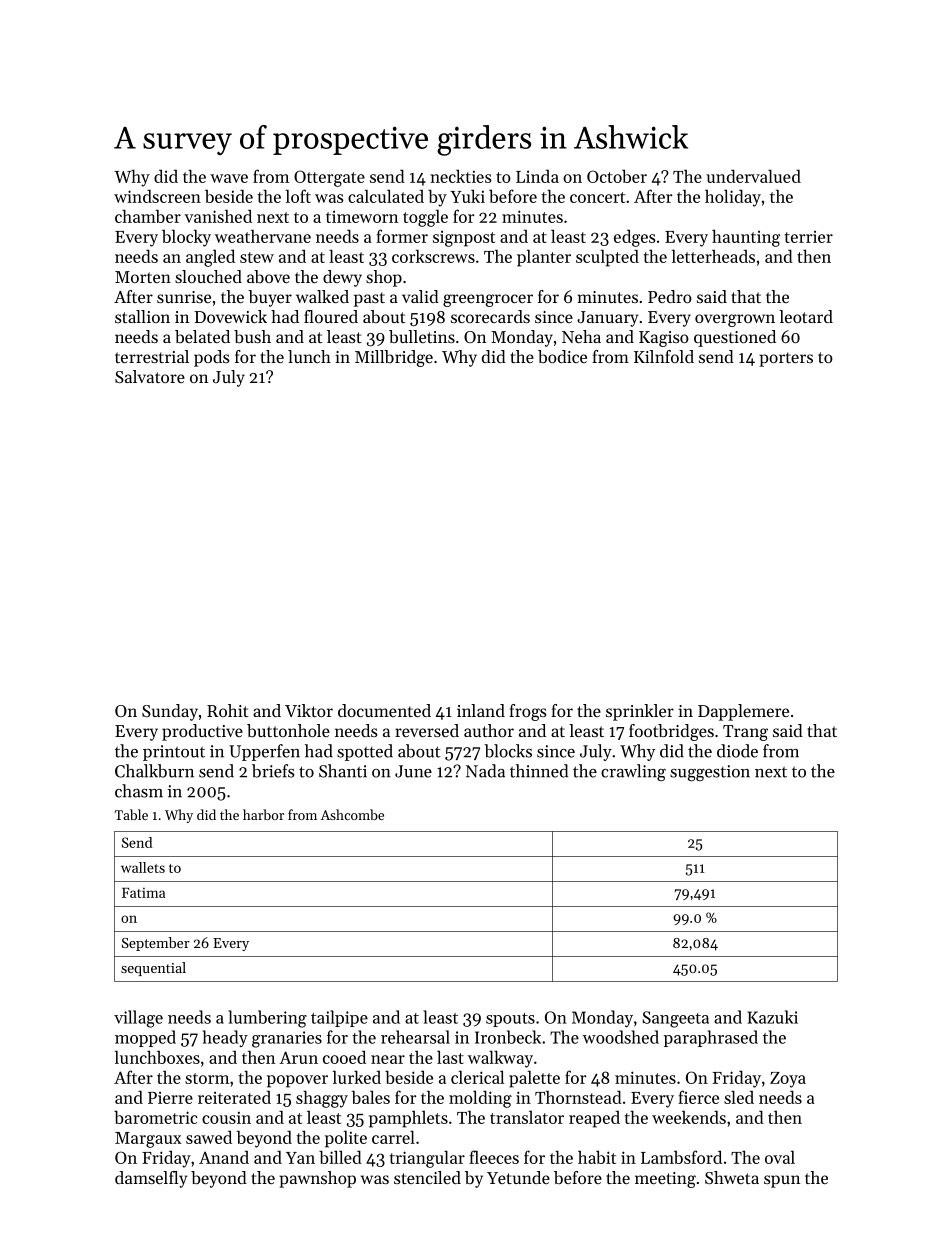 Image resolution: width=952 pixels, height=1233 pixels. What do you see at coordinates (143, 277) in the screenshot?
I see `Morten` at bounding box center [143, 277].
